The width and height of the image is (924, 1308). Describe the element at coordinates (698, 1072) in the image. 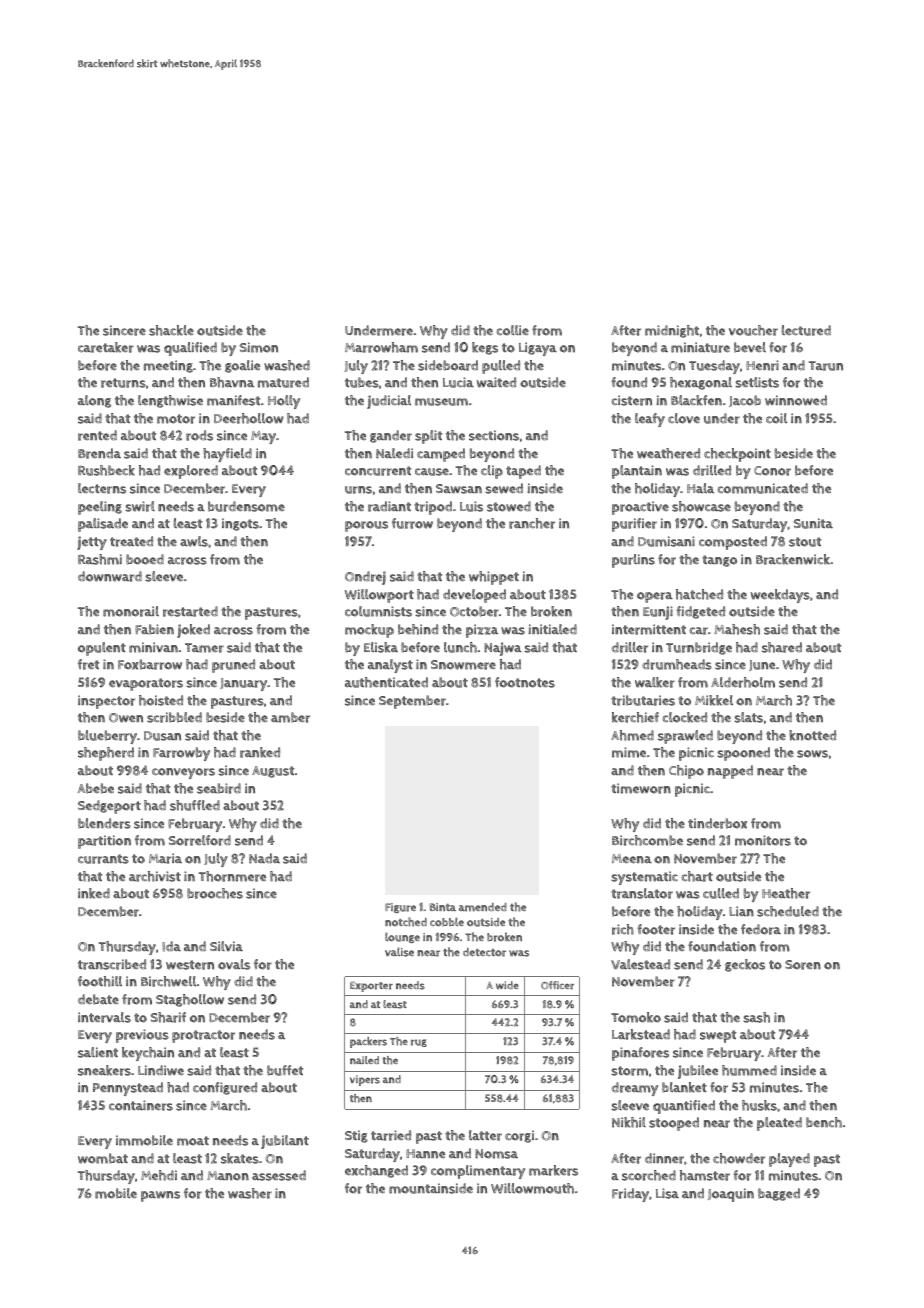

I see `jubilee` at that location.
